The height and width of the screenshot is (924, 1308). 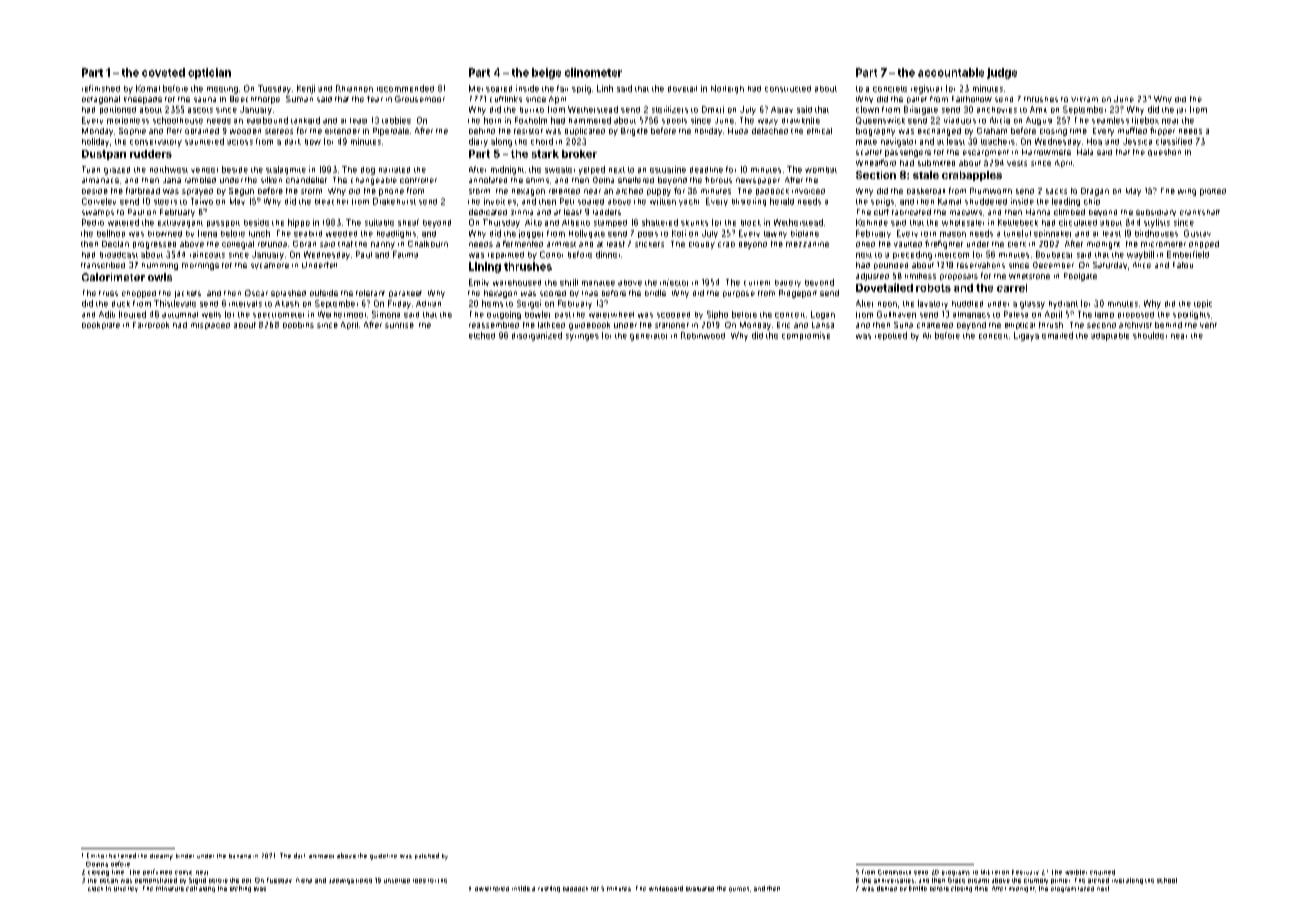 I want to click on hammered, so click(x=590, y=120).
